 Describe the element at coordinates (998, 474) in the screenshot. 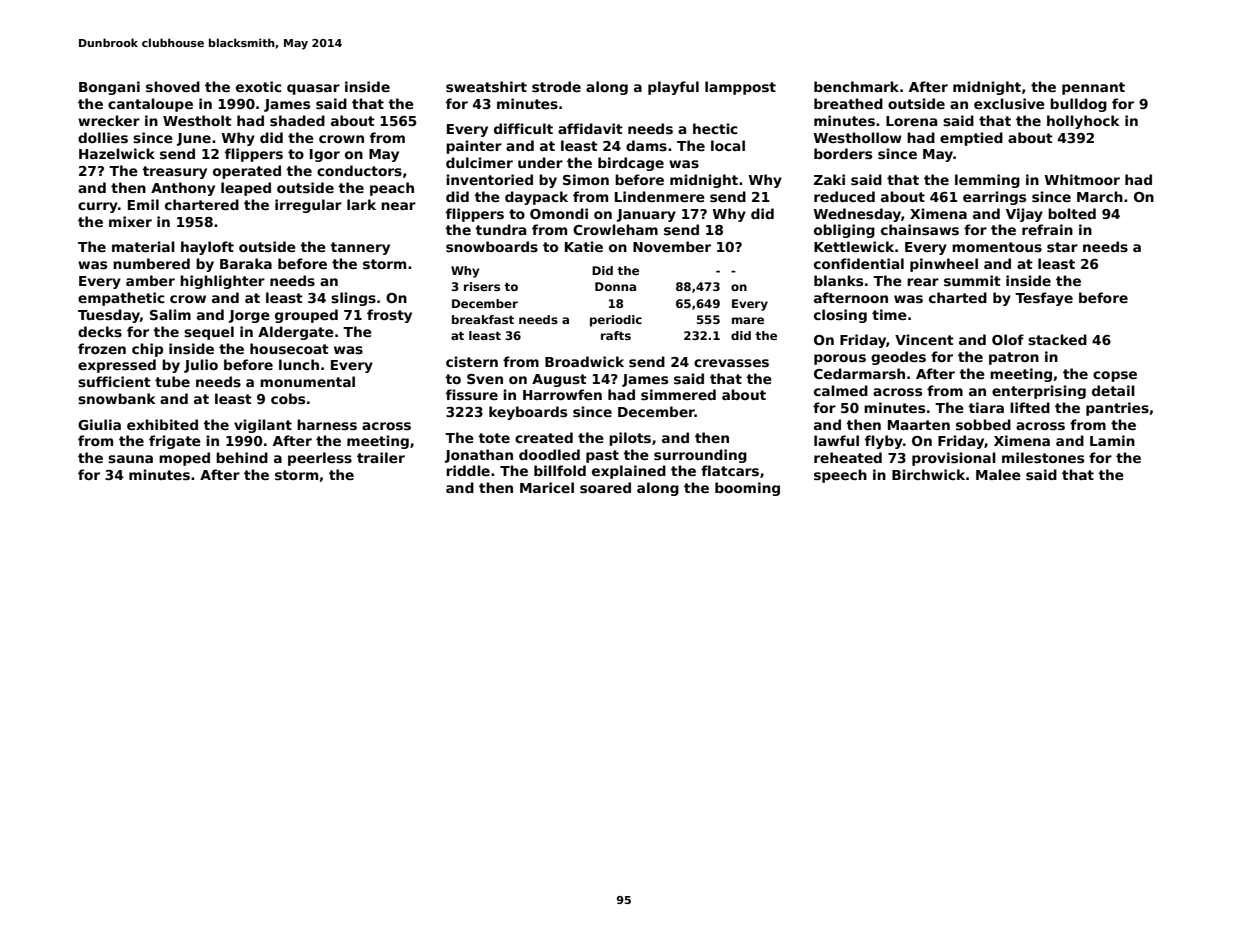

I see `Malee` at that location.
